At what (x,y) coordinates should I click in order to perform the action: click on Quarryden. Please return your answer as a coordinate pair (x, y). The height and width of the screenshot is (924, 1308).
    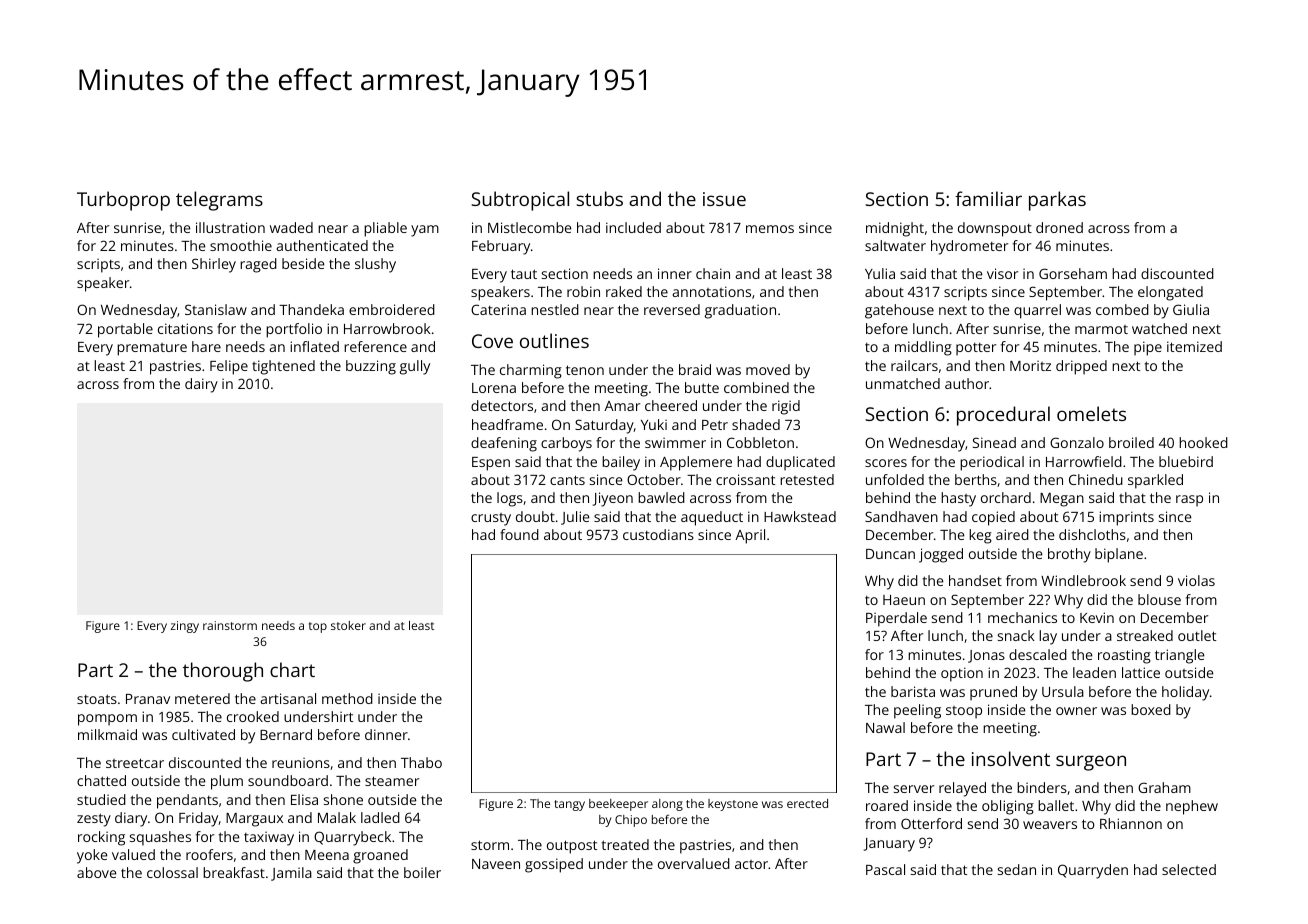
    Looking at the image, I should click on (1093, 871).
